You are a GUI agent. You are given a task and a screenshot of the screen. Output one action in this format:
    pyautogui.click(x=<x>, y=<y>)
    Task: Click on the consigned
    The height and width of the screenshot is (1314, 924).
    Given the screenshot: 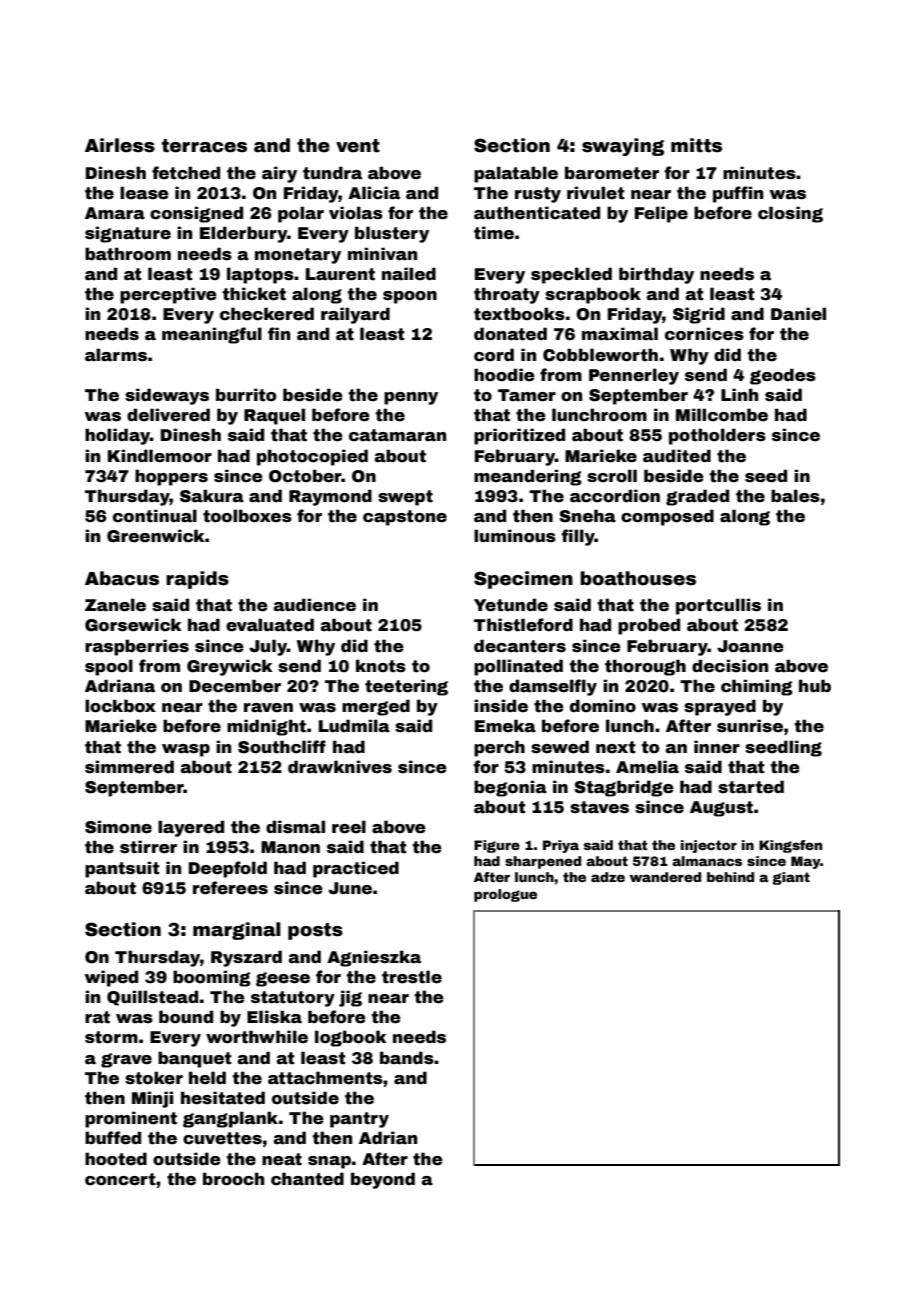 What is the action you would take?
    pyautogui.click(x=196, y=214)
